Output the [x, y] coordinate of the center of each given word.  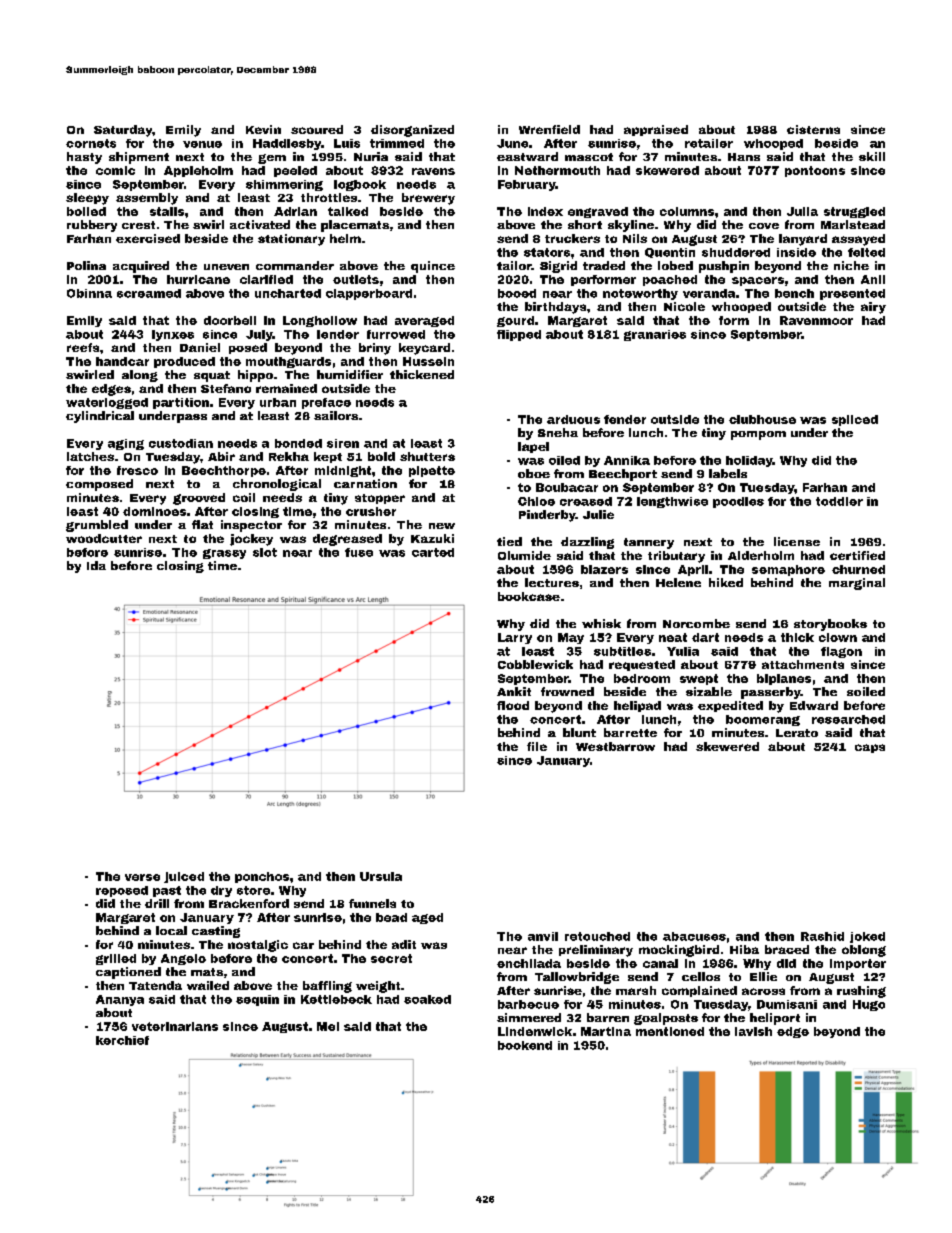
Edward [814, 705]
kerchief [122, 1040]
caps [870, 748]
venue [202, 144]
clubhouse [762, 419]
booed [517, 293]
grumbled [97, 526]
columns [687, 211]
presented [852, 294]
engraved [598, 212]
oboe [534, 473]
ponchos [262, 877]
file [537, 746]
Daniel [200, 347]
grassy [224, 554]
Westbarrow [615, 746]
